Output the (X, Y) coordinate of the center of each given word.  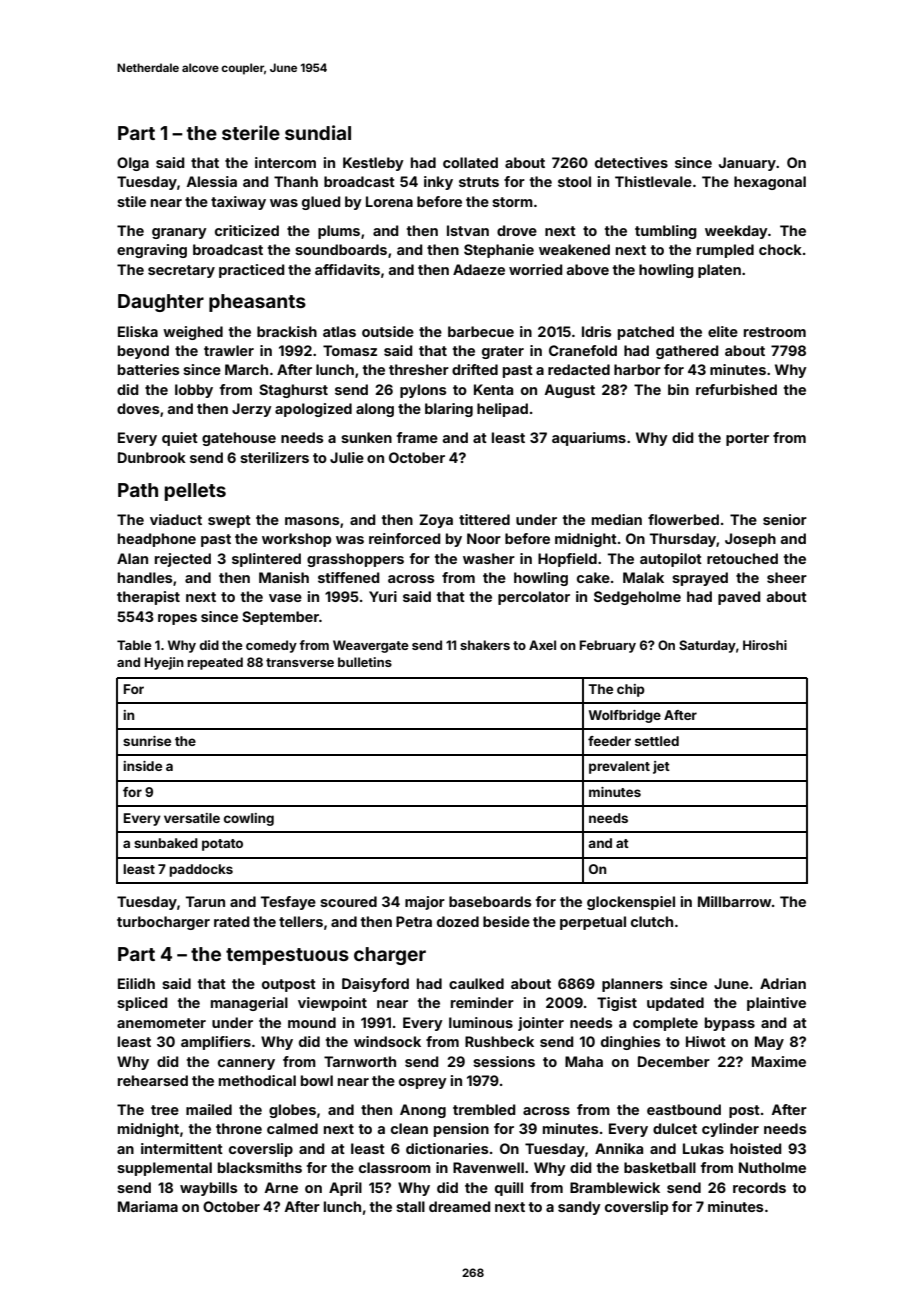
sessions (504, 1061)
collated (470, 162)
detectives (631, 162)
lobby (194, 391)
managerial (249, 1004)
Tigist (617, 1004)
